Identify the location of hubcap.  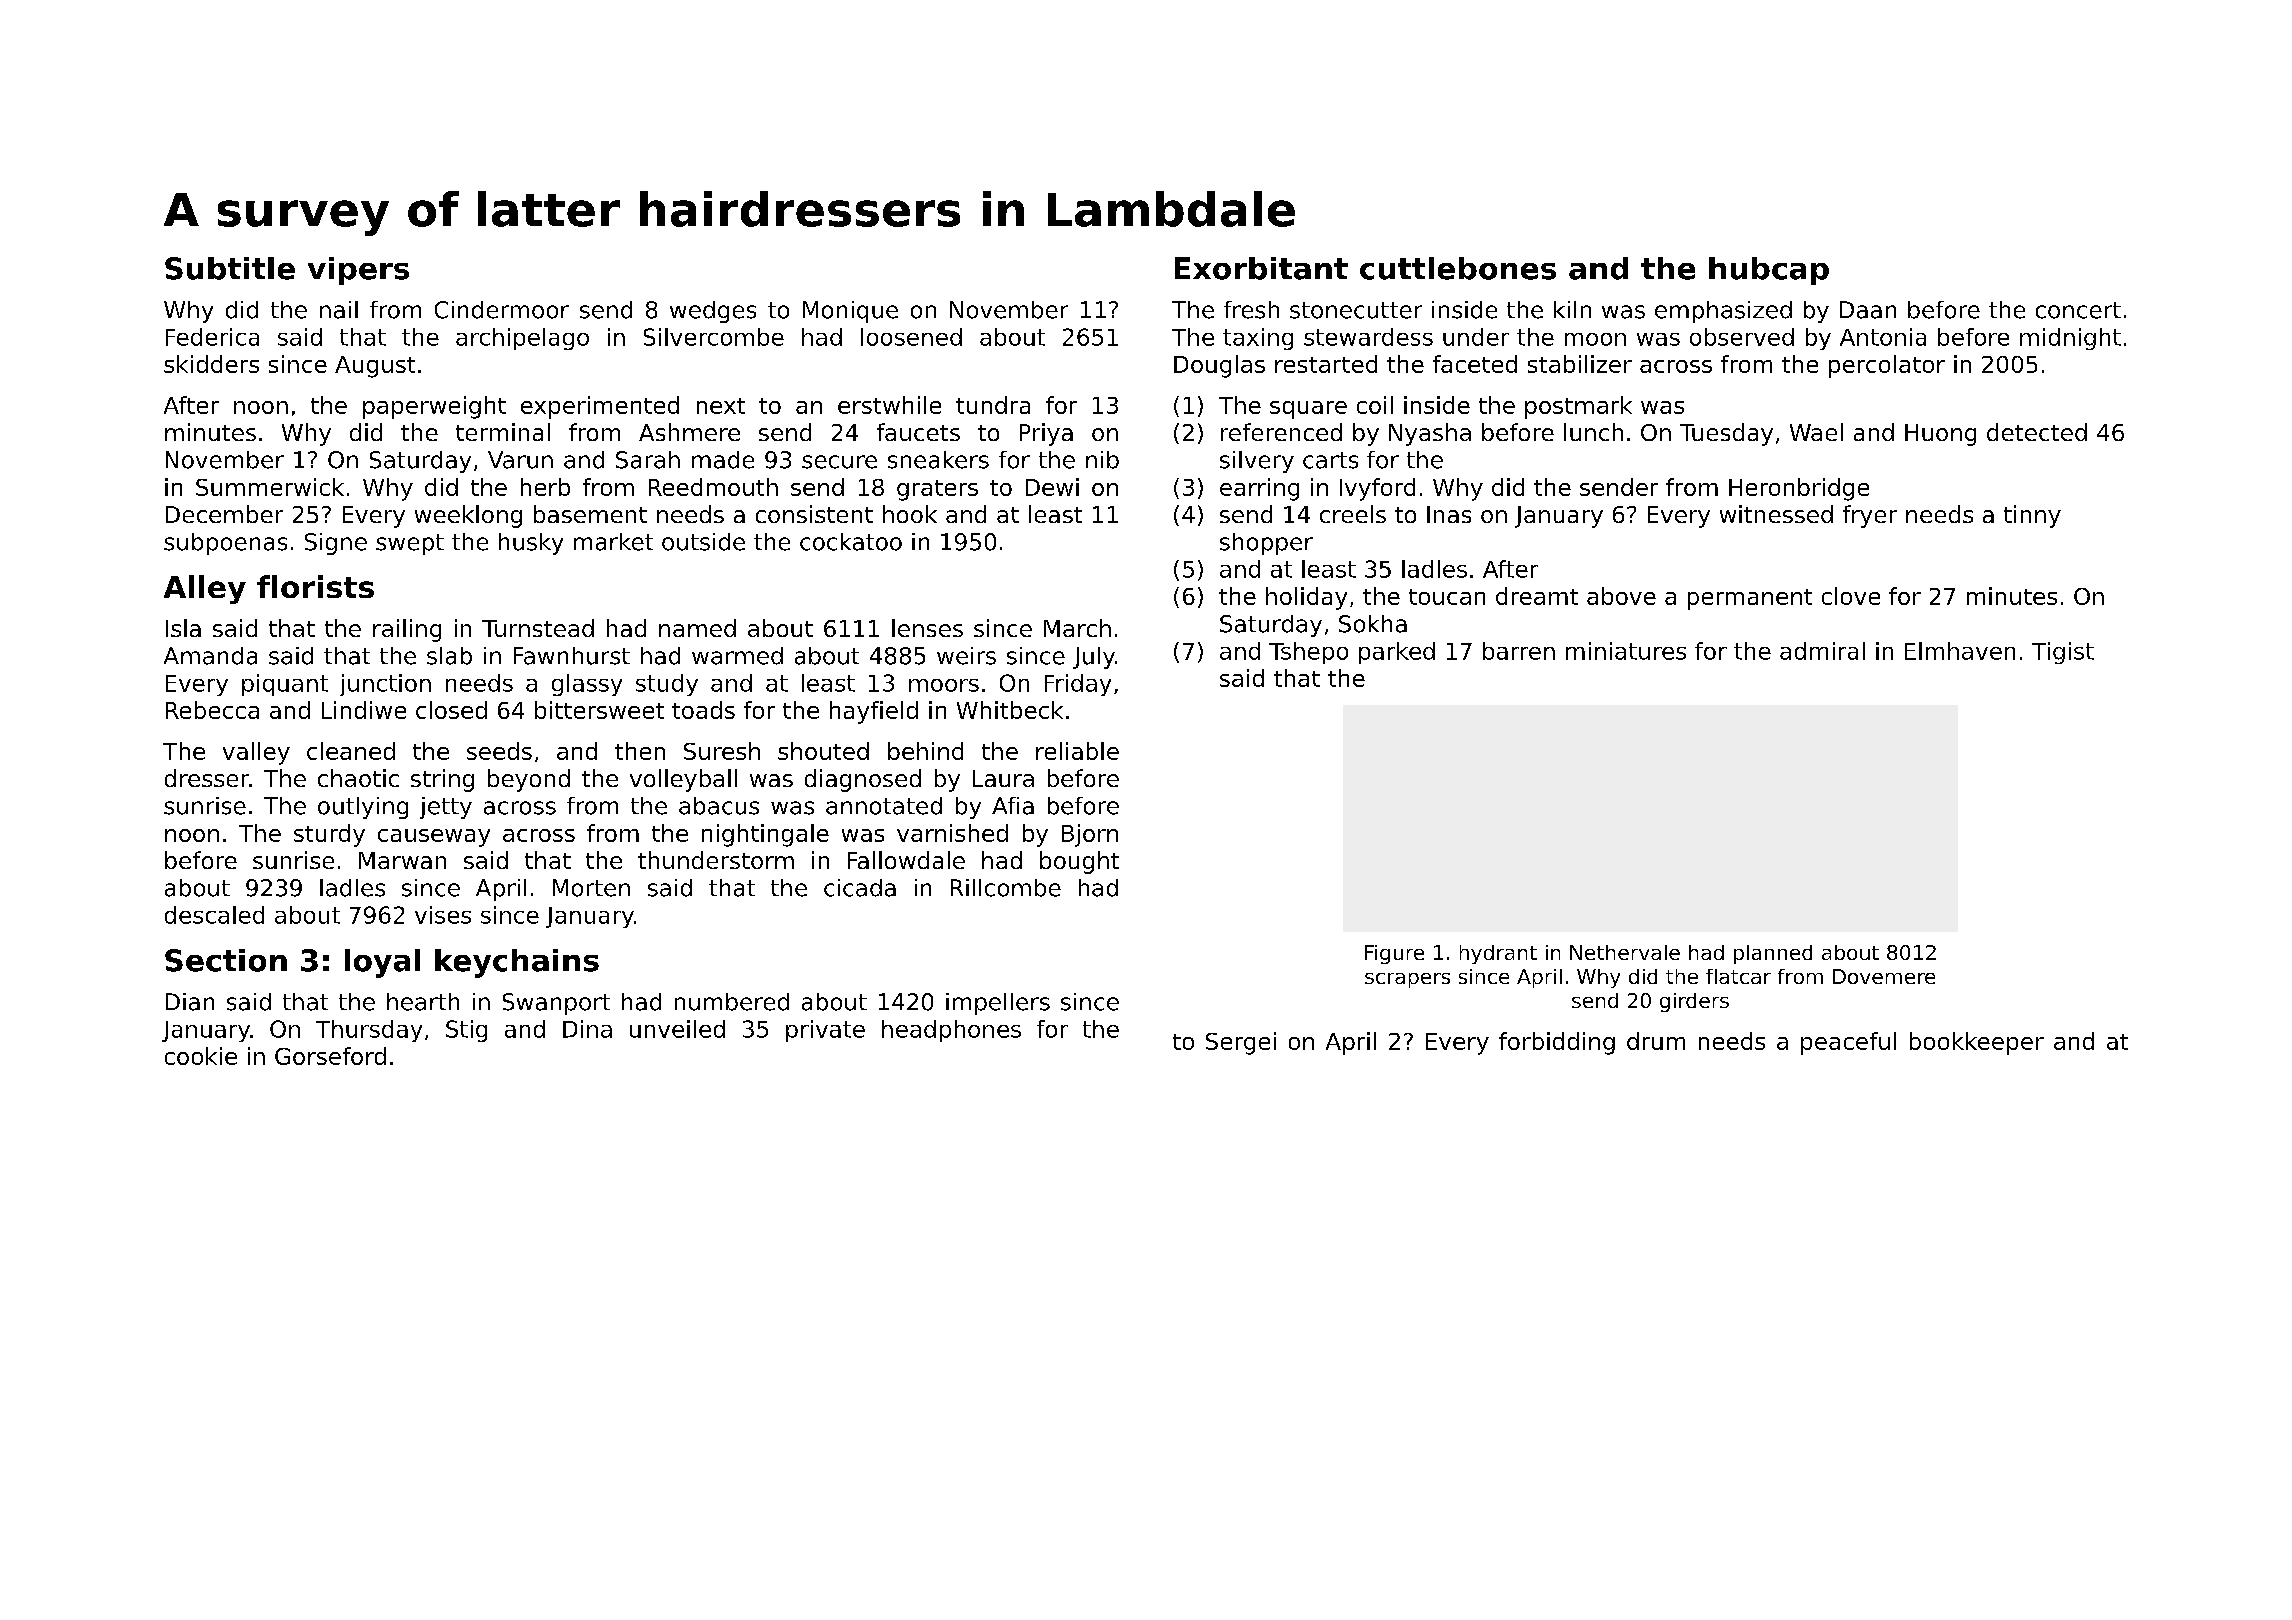
(1769, 271).
